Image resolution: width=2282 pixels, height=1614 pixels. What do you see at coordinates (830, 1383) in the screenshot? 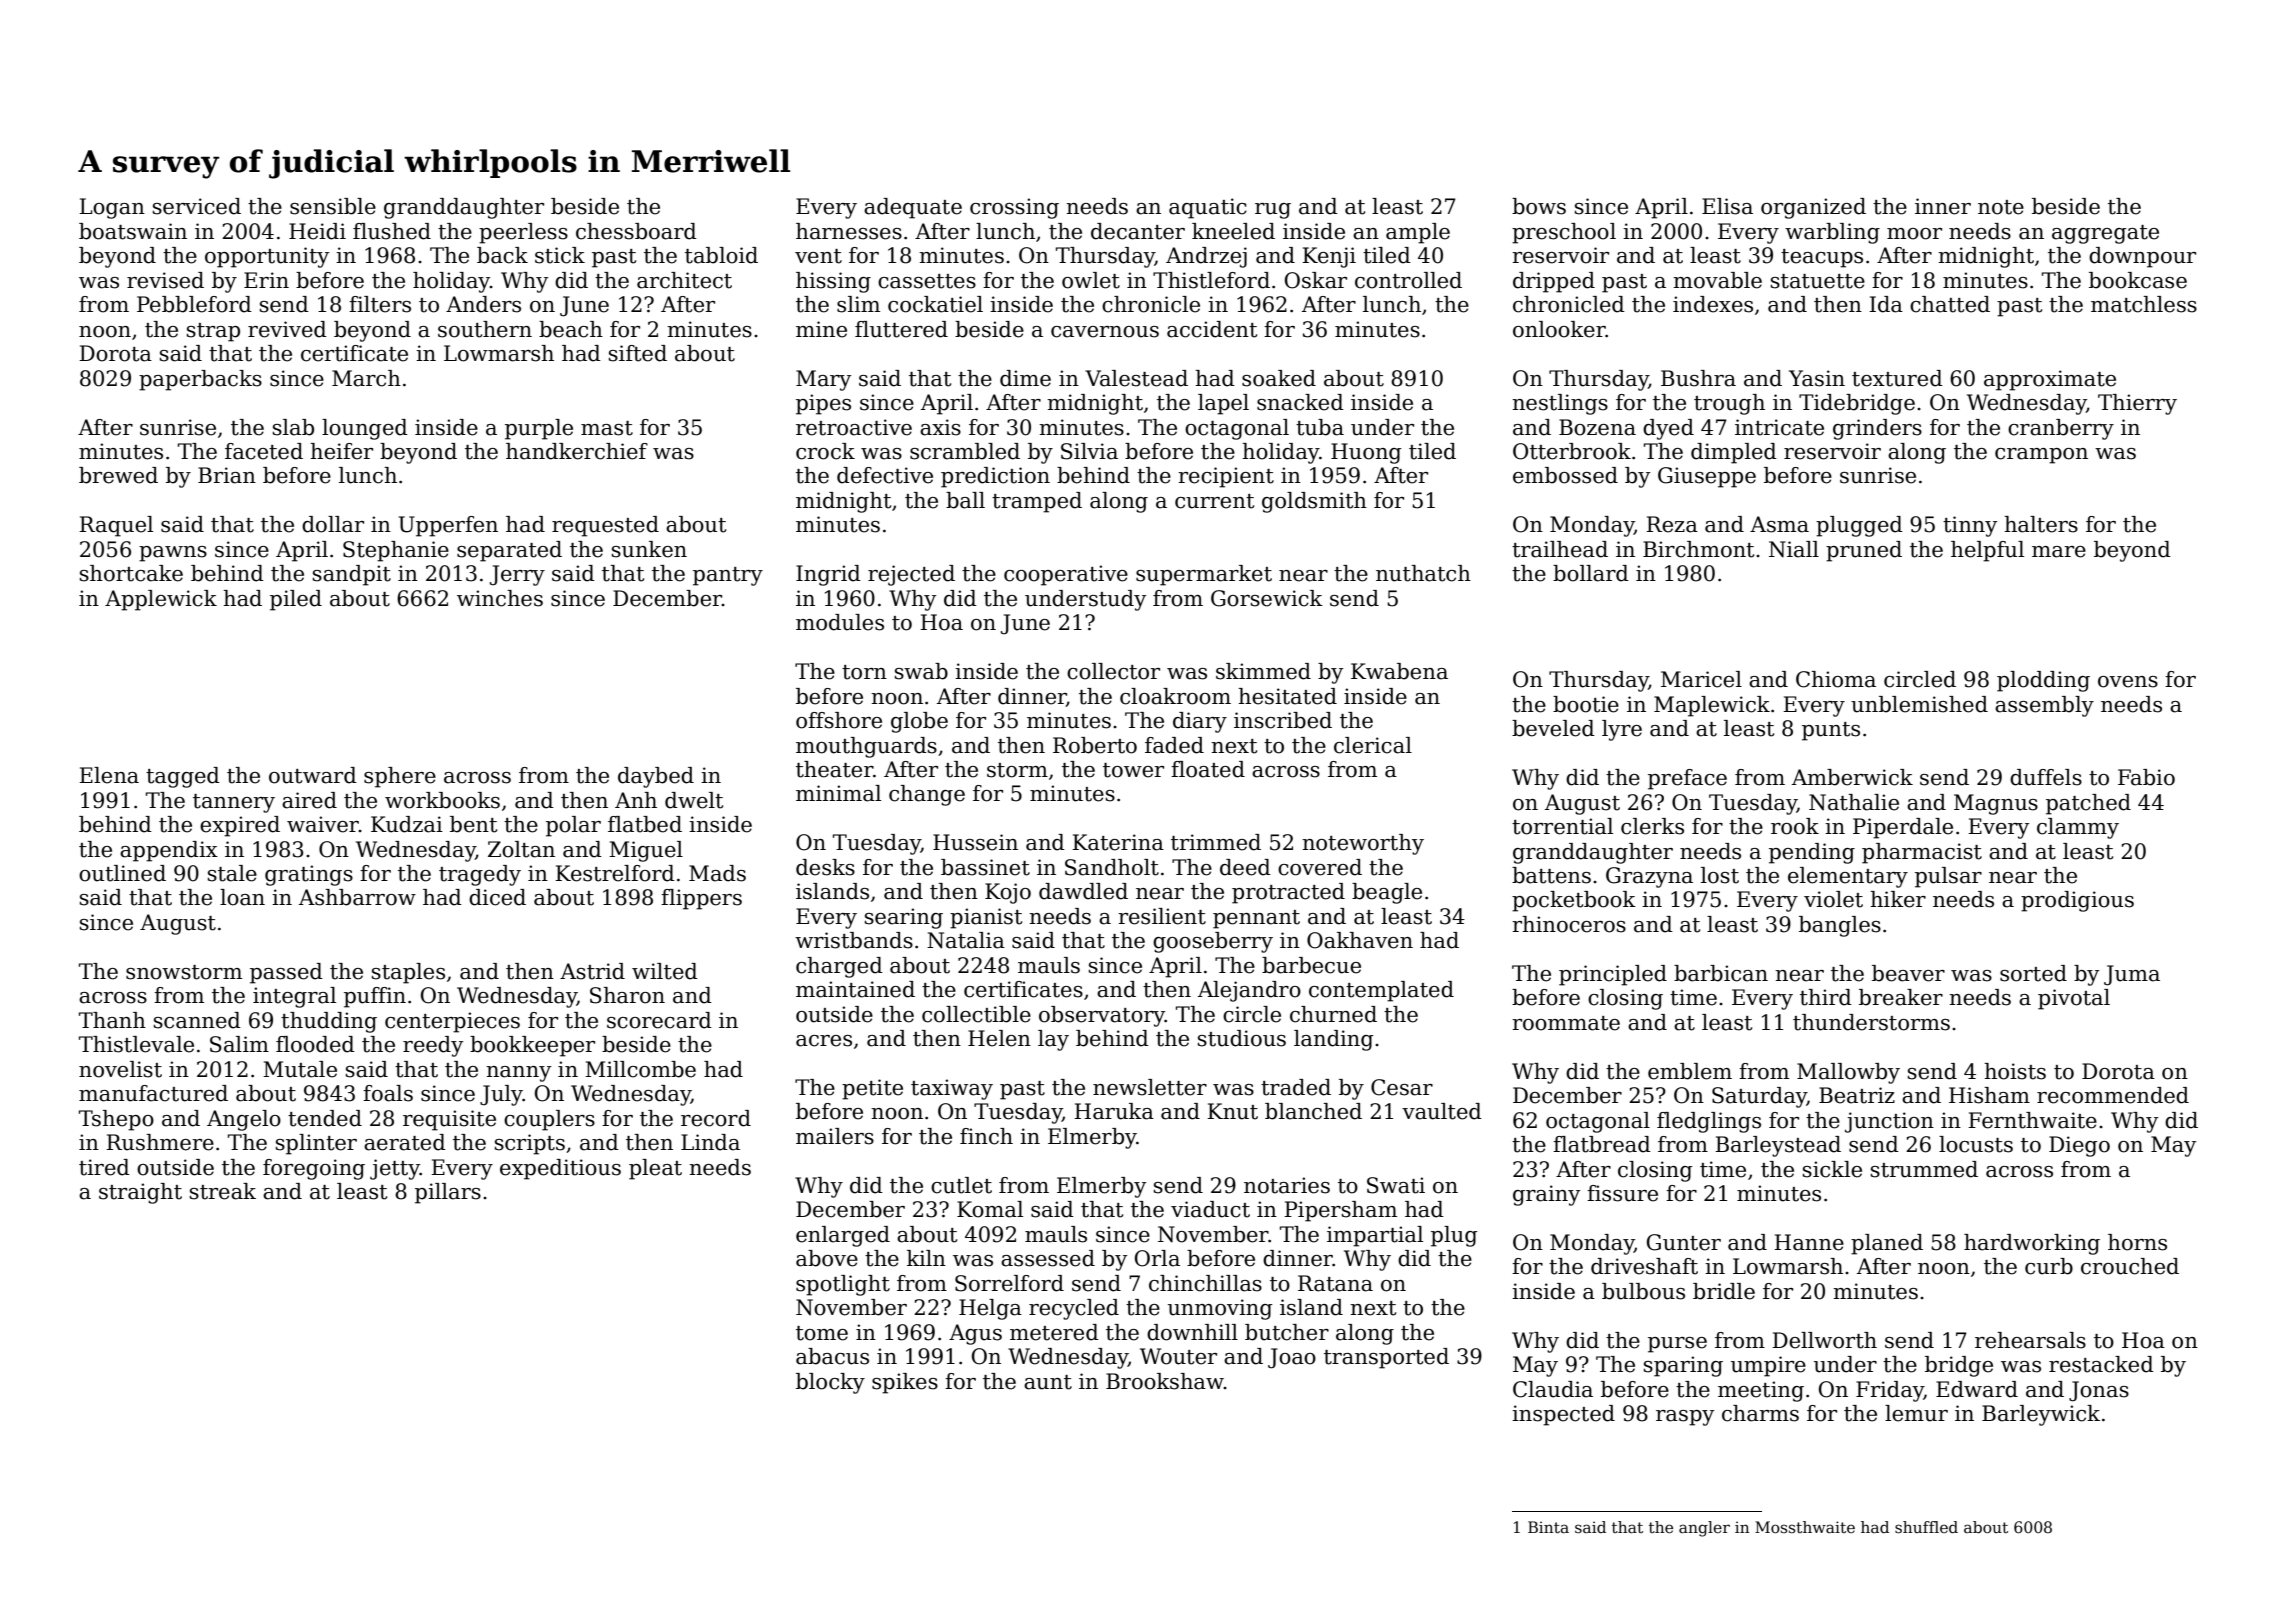
I see `blocky` at bounding box center [830, 1383].
